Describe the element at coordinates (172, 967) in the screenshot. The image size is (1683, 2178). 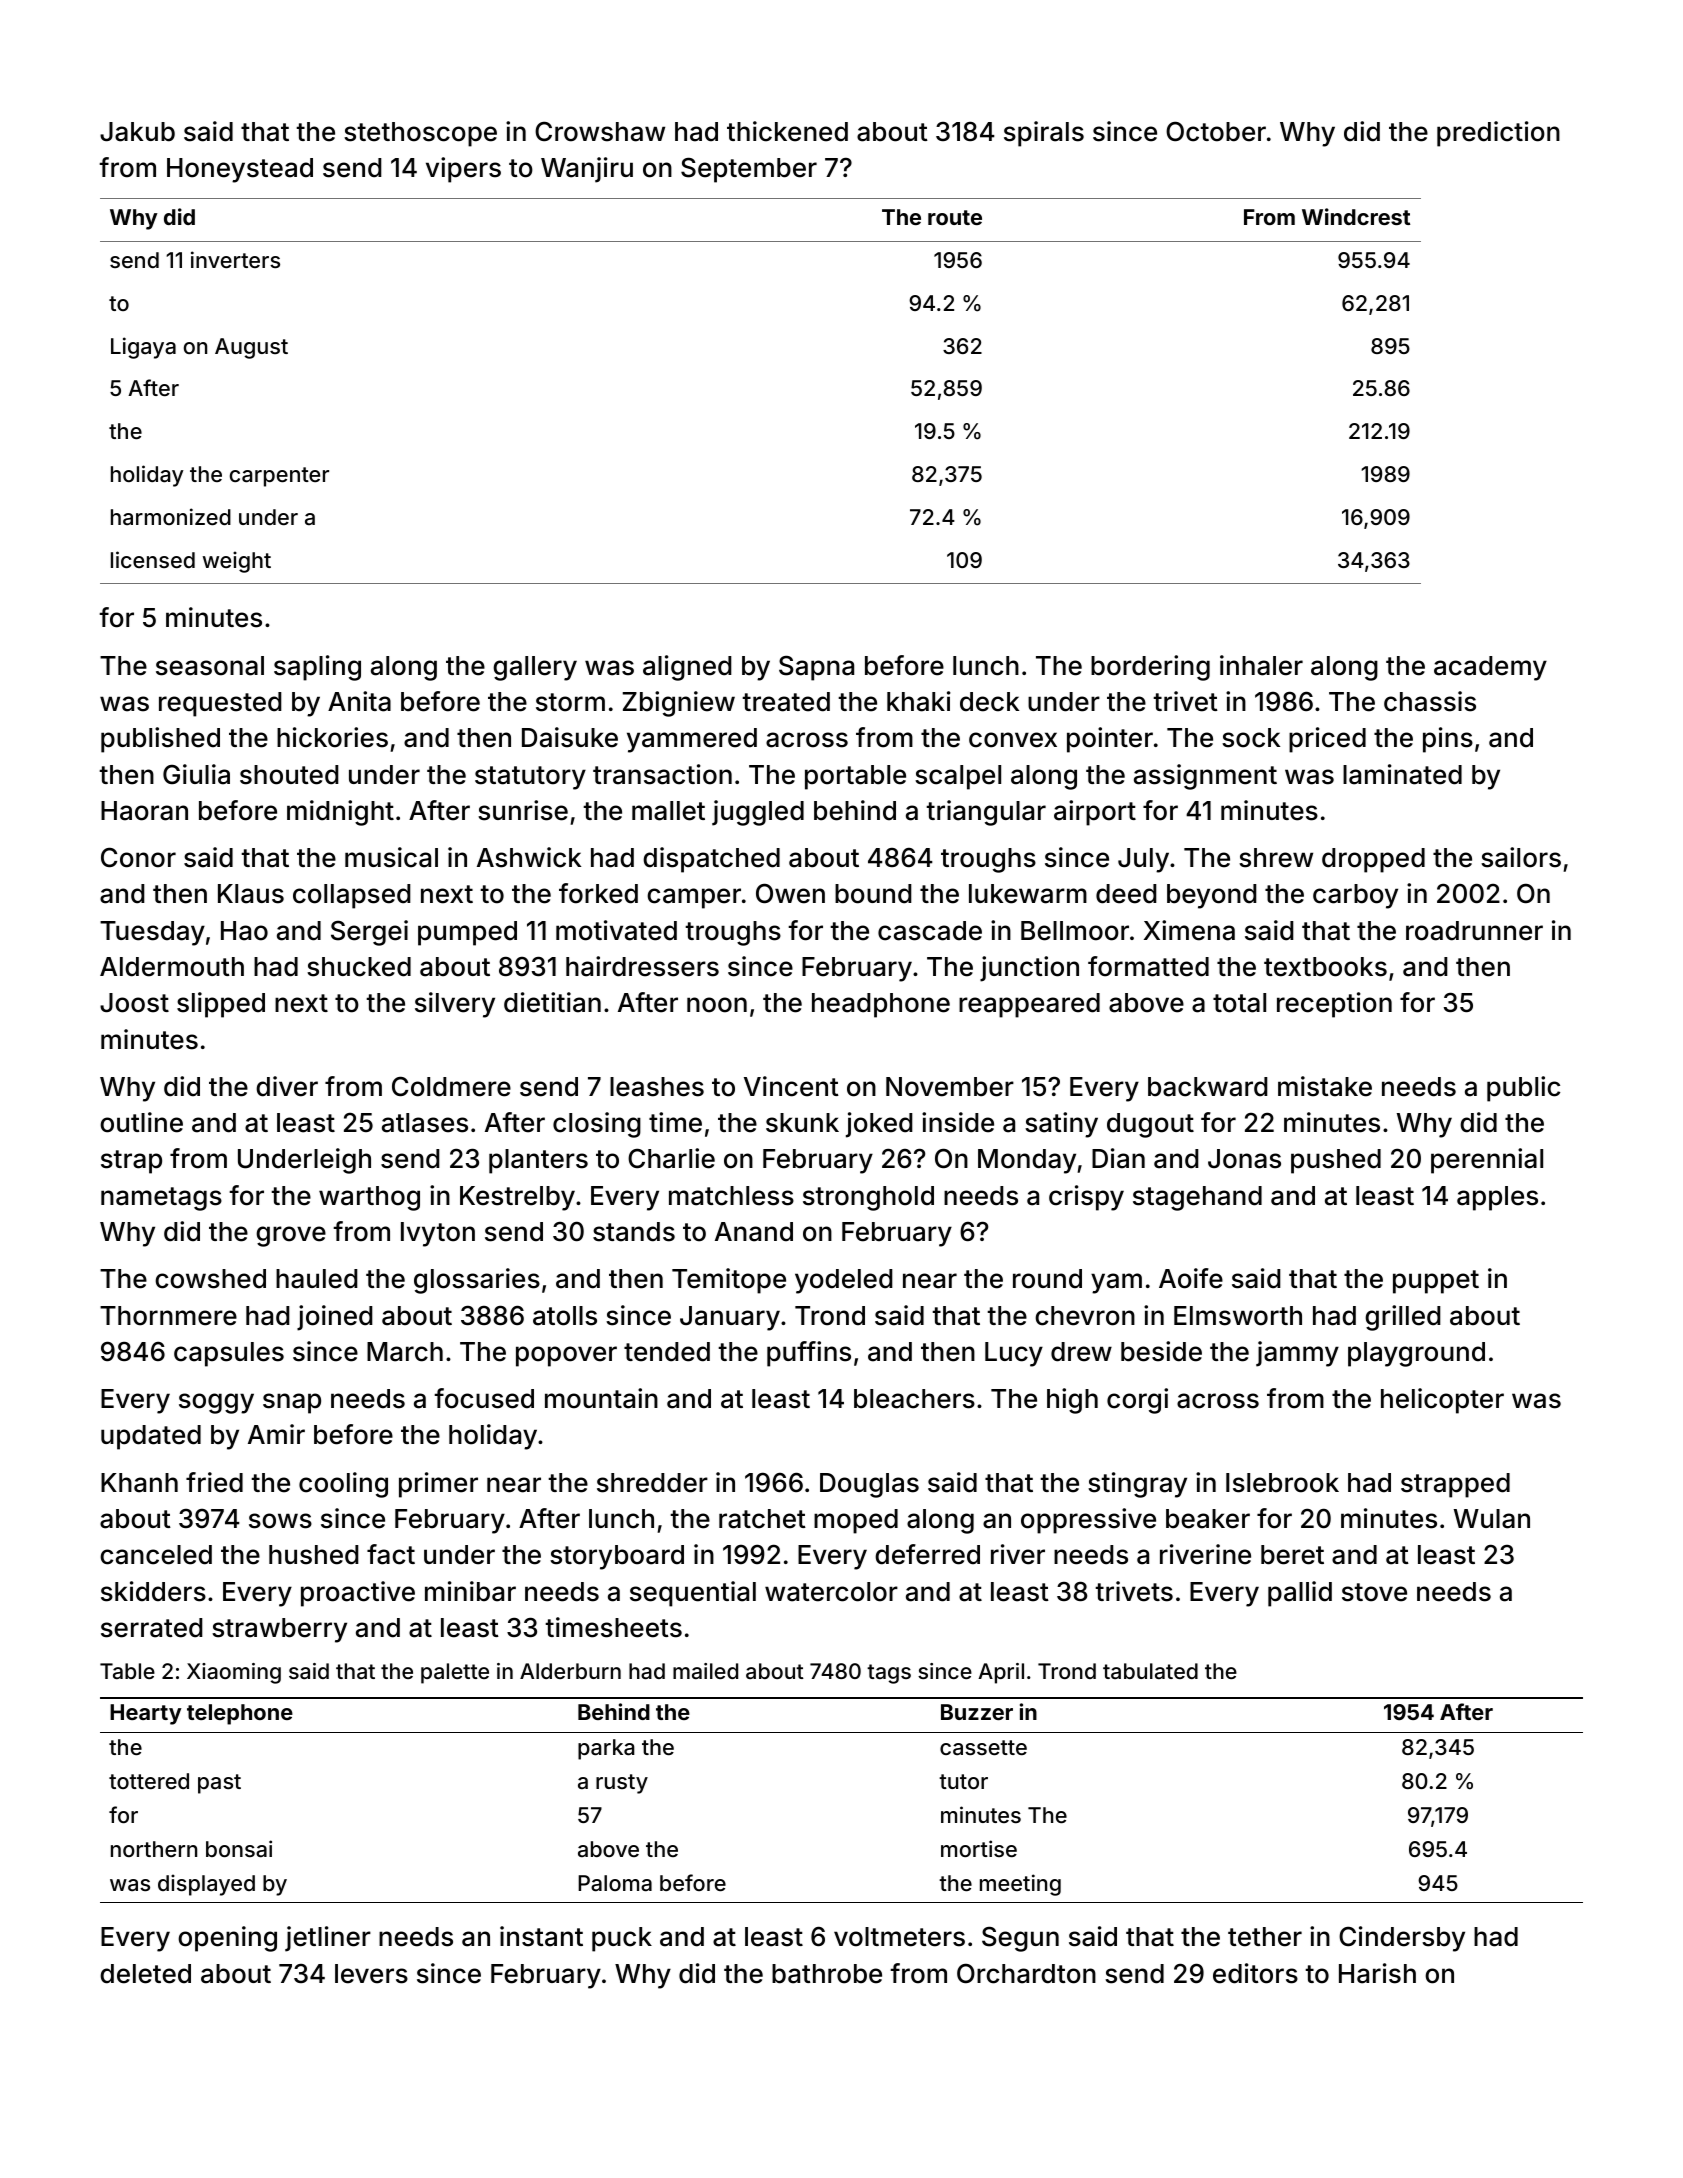
I see `Aldermouth` at that location.
